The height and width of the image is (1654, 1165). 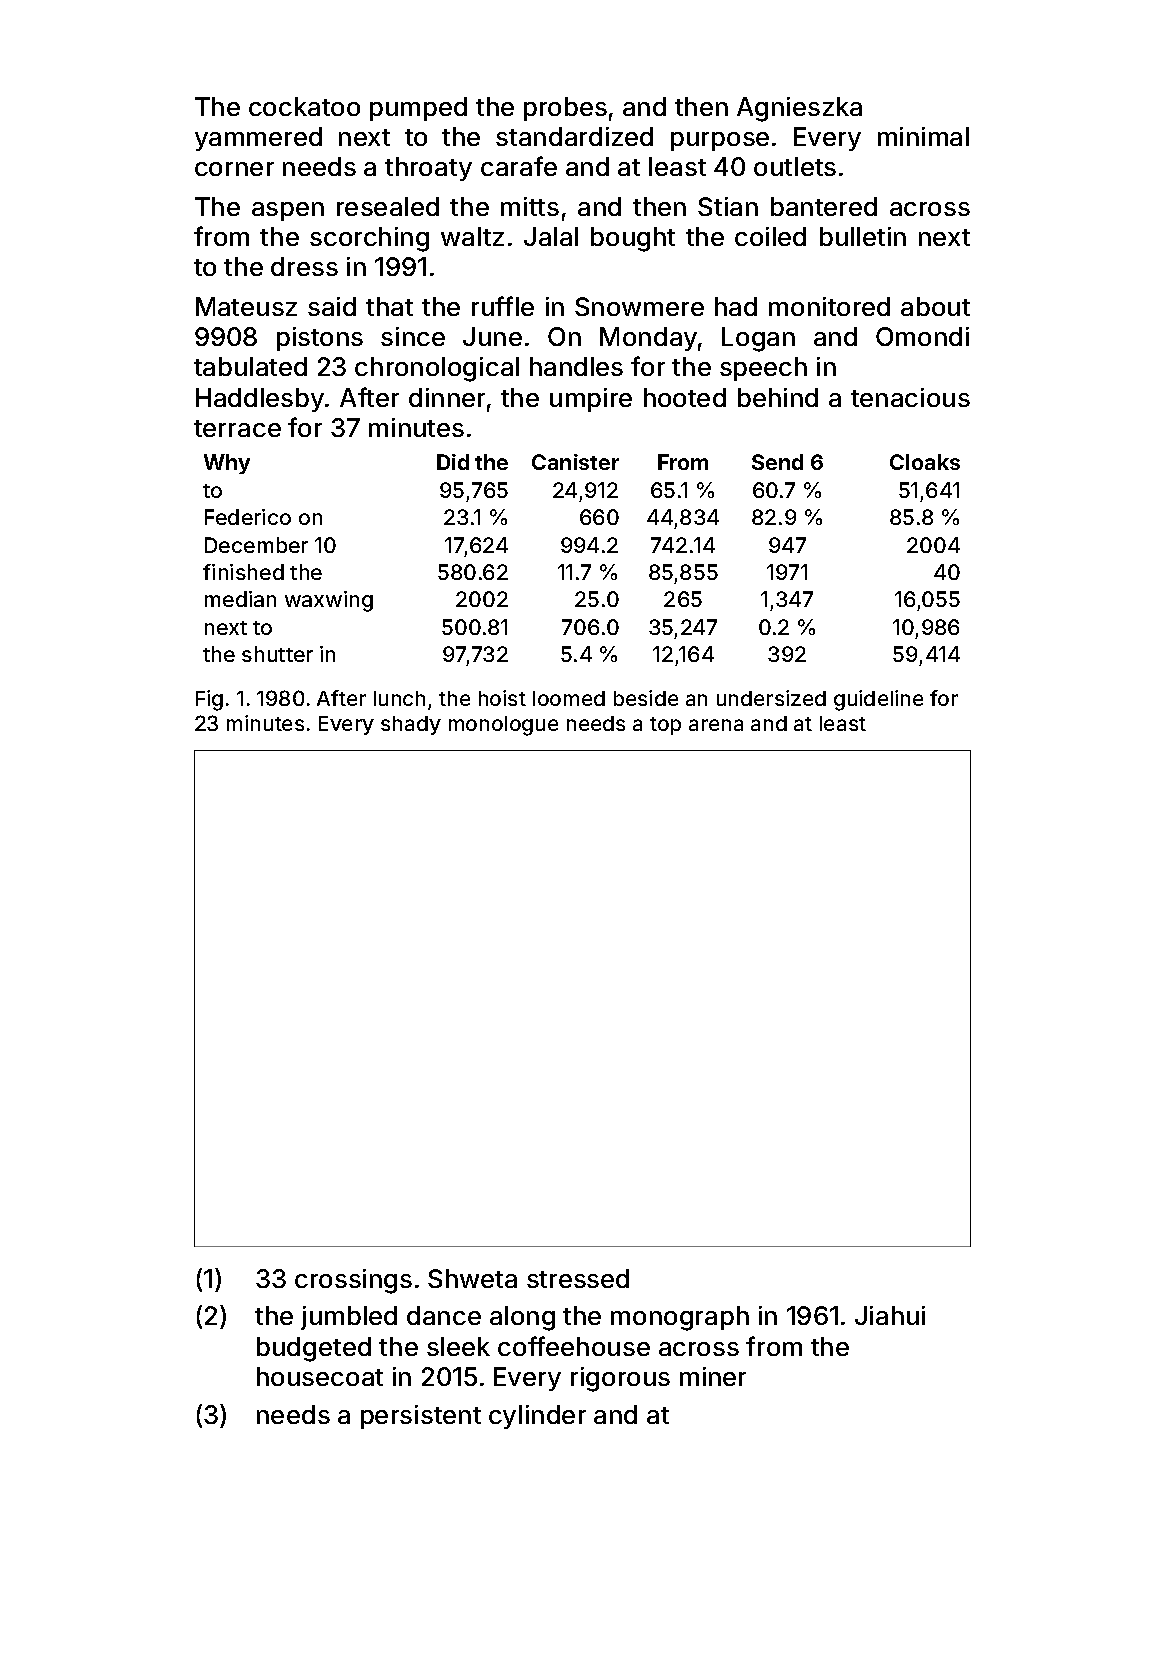 I want to click on crossings, so click(x=353, y=1281).
